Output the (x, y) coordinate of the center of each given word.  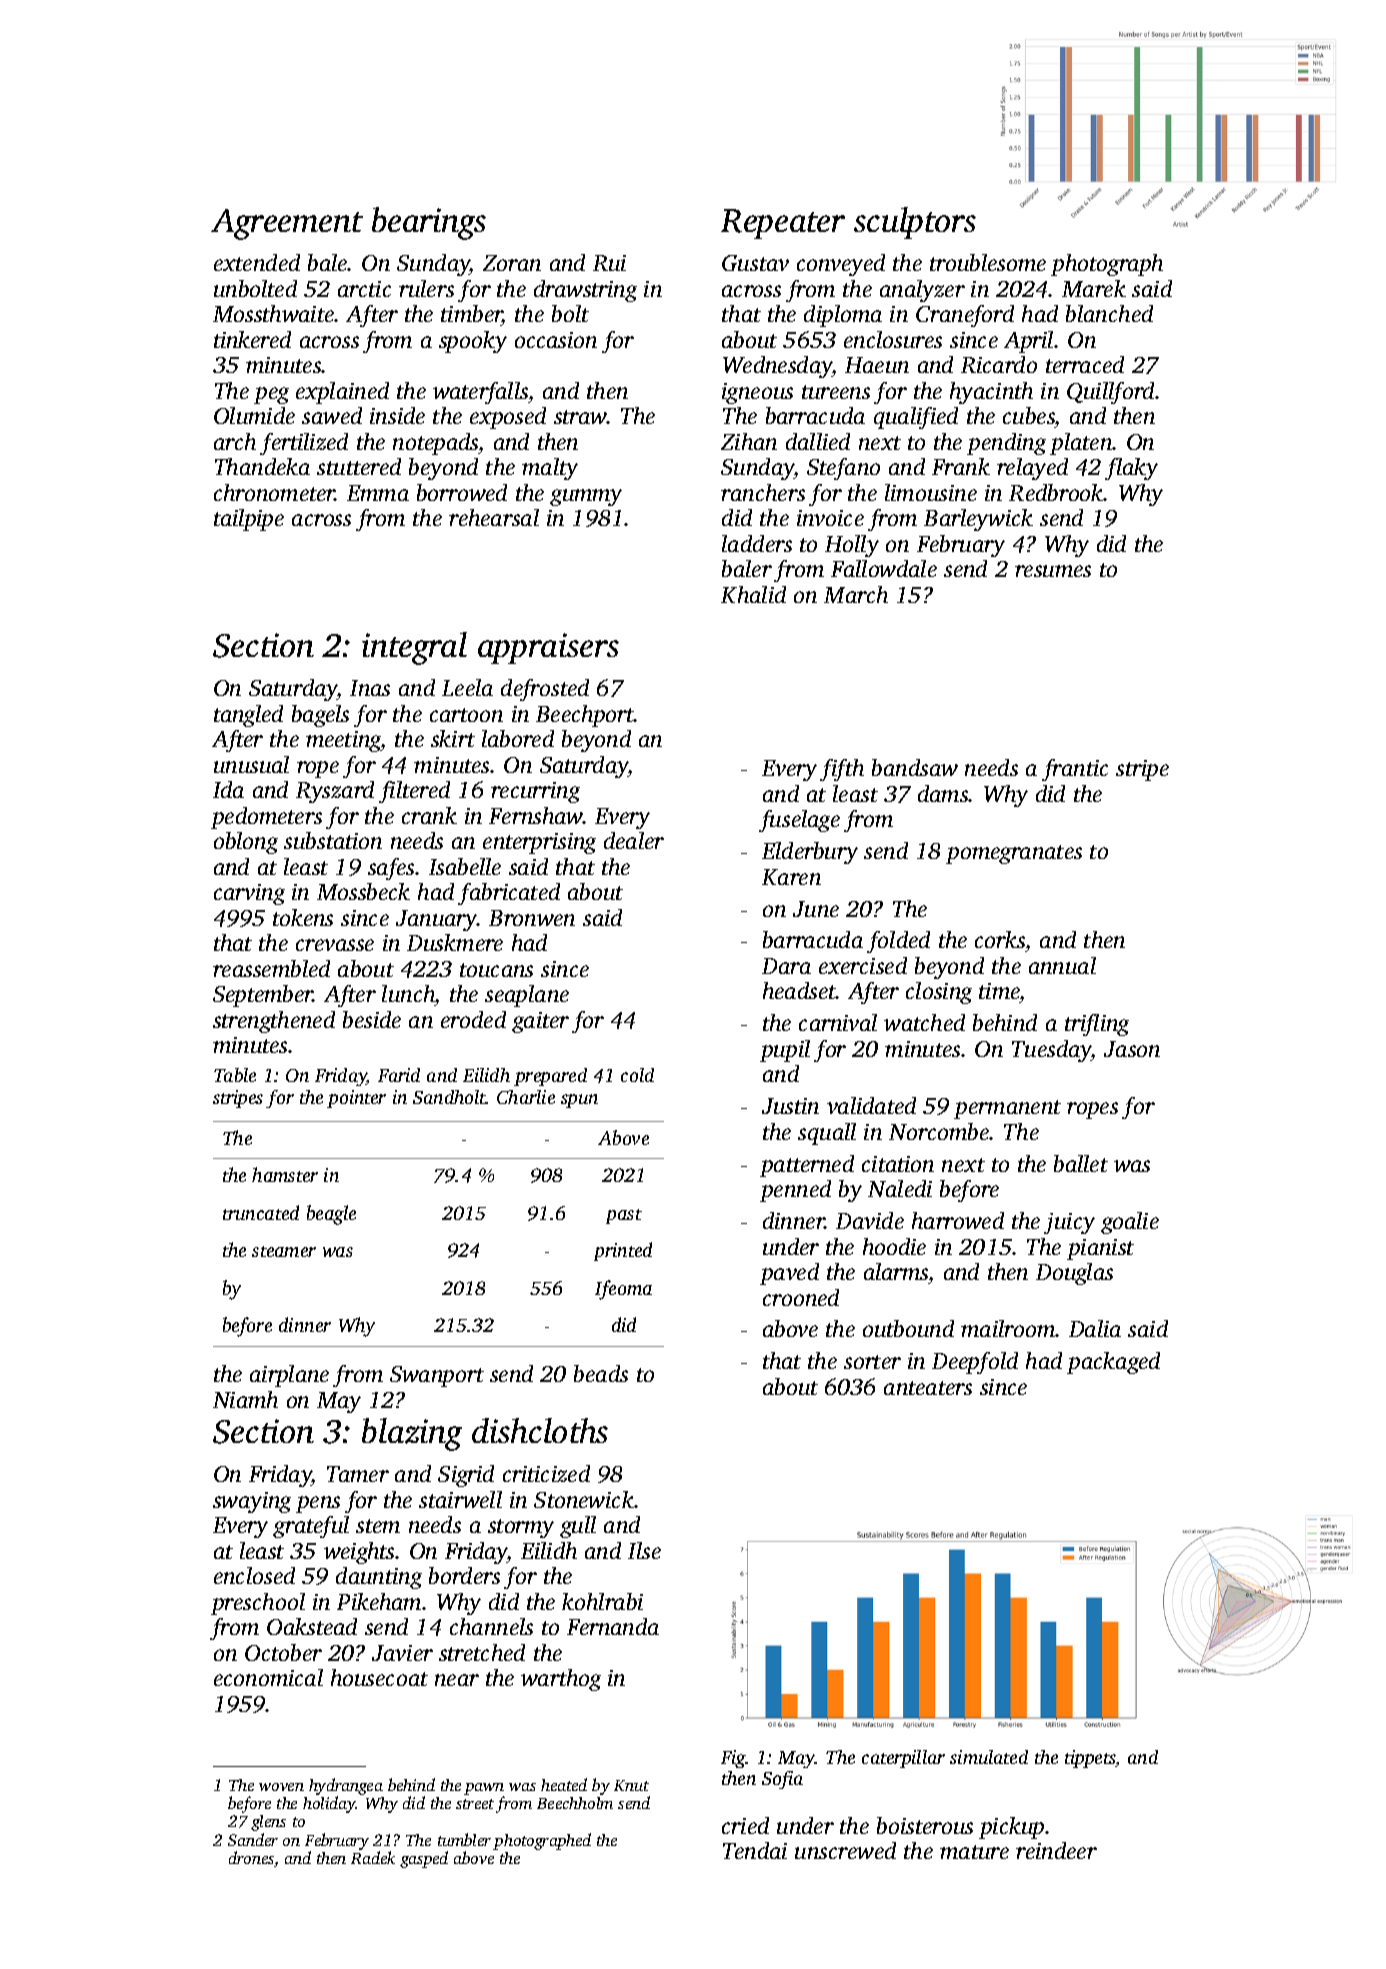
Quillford (1111, 393)
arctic (364, 289)
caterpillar (903, 1759)
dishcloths (540, 1430)
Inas (370, 688)
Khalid (753, 594)
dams (943, 793)
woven (281, 1787)
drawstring (585, 291)
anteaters (928, 1388)
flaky (1131, 469)
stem (378, 1526)
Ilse (644, 1550)
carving (249, 894)
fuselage (799, 821)
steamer (284, 1251)
